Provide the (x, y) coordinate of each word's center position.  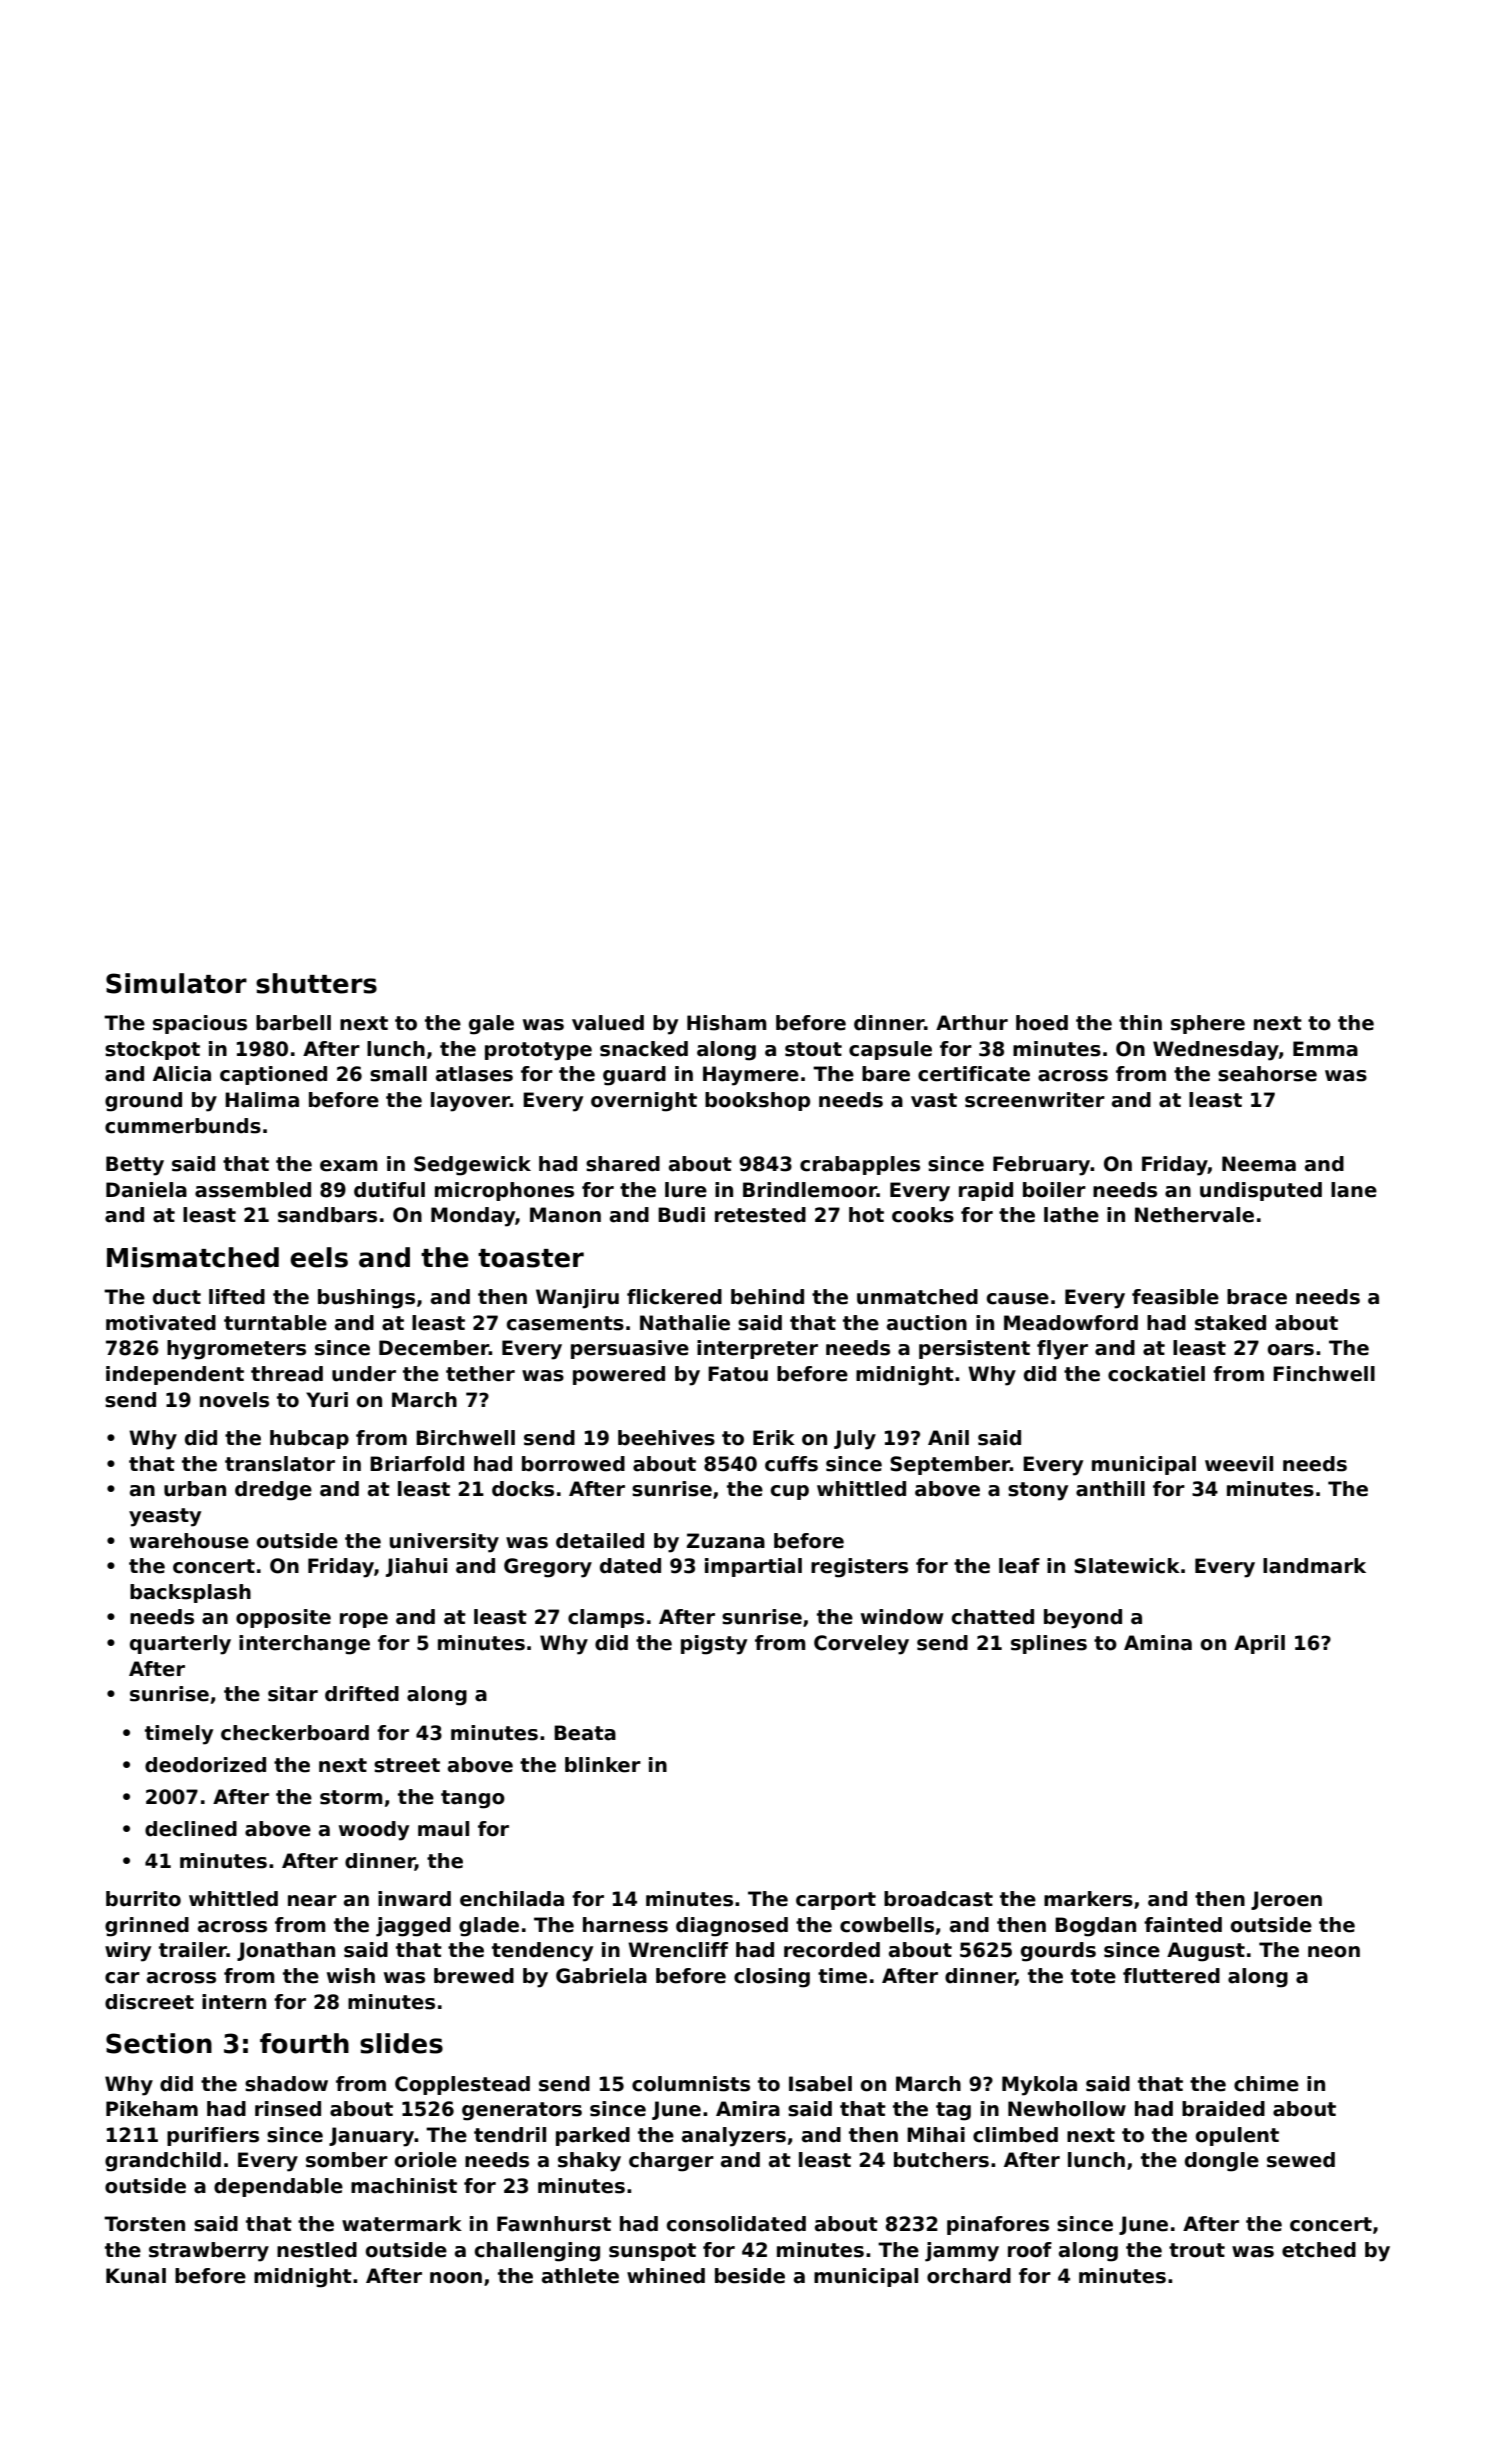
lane (1354, 1190)
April (1259, 1644)
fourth (304, 2043)
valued (608, 1023)
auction (927, 1323)
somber (347, 2160)
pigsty (714, 1645)
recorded (832, 1950)
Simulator (176, 983)
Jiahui (416, 1567)
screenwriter (1035, 1100)
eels (319, 1257)
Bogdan (1095, 1927)
